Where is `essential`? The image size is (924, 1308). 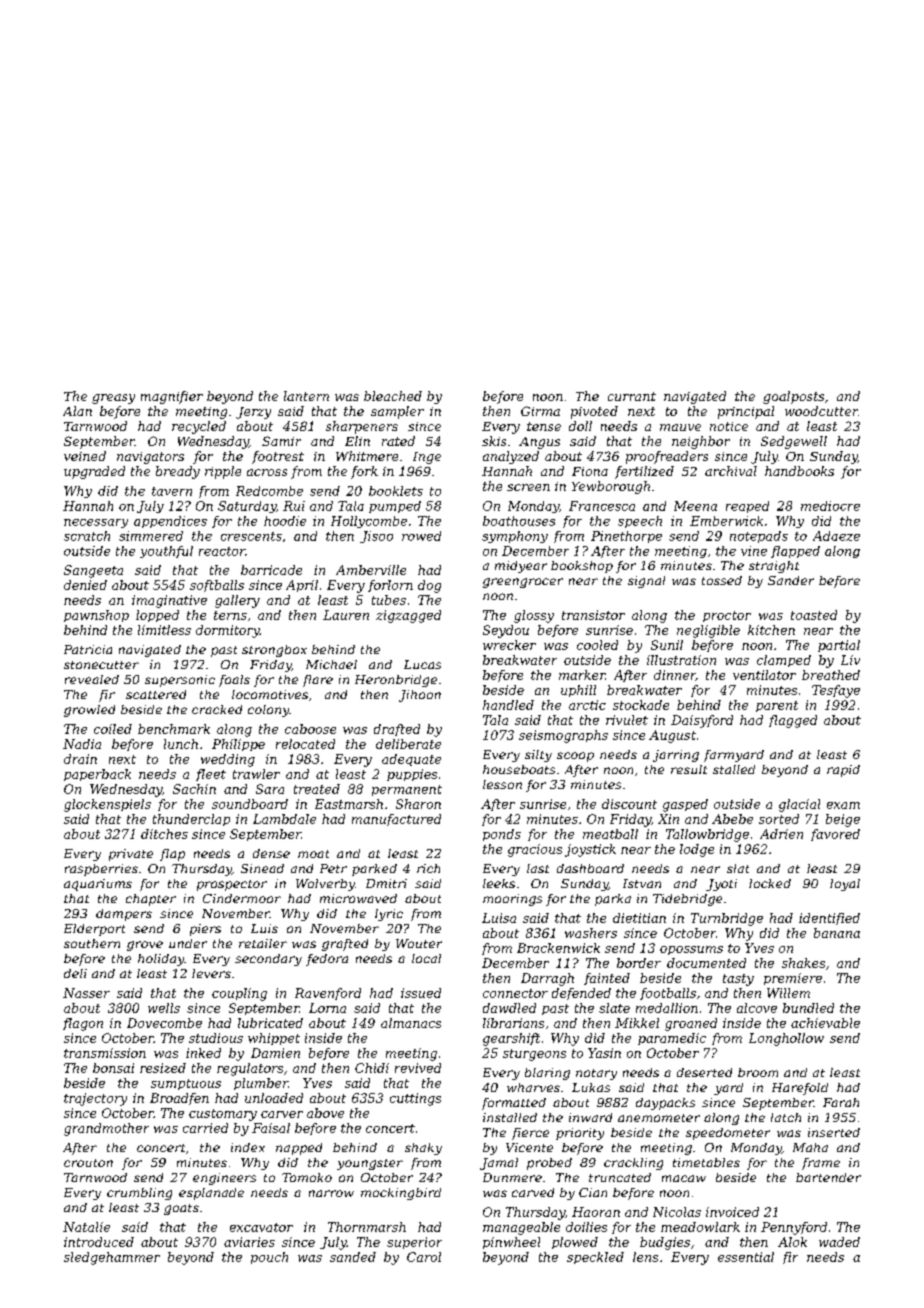
essential is located at coordinates (746, 1257).
